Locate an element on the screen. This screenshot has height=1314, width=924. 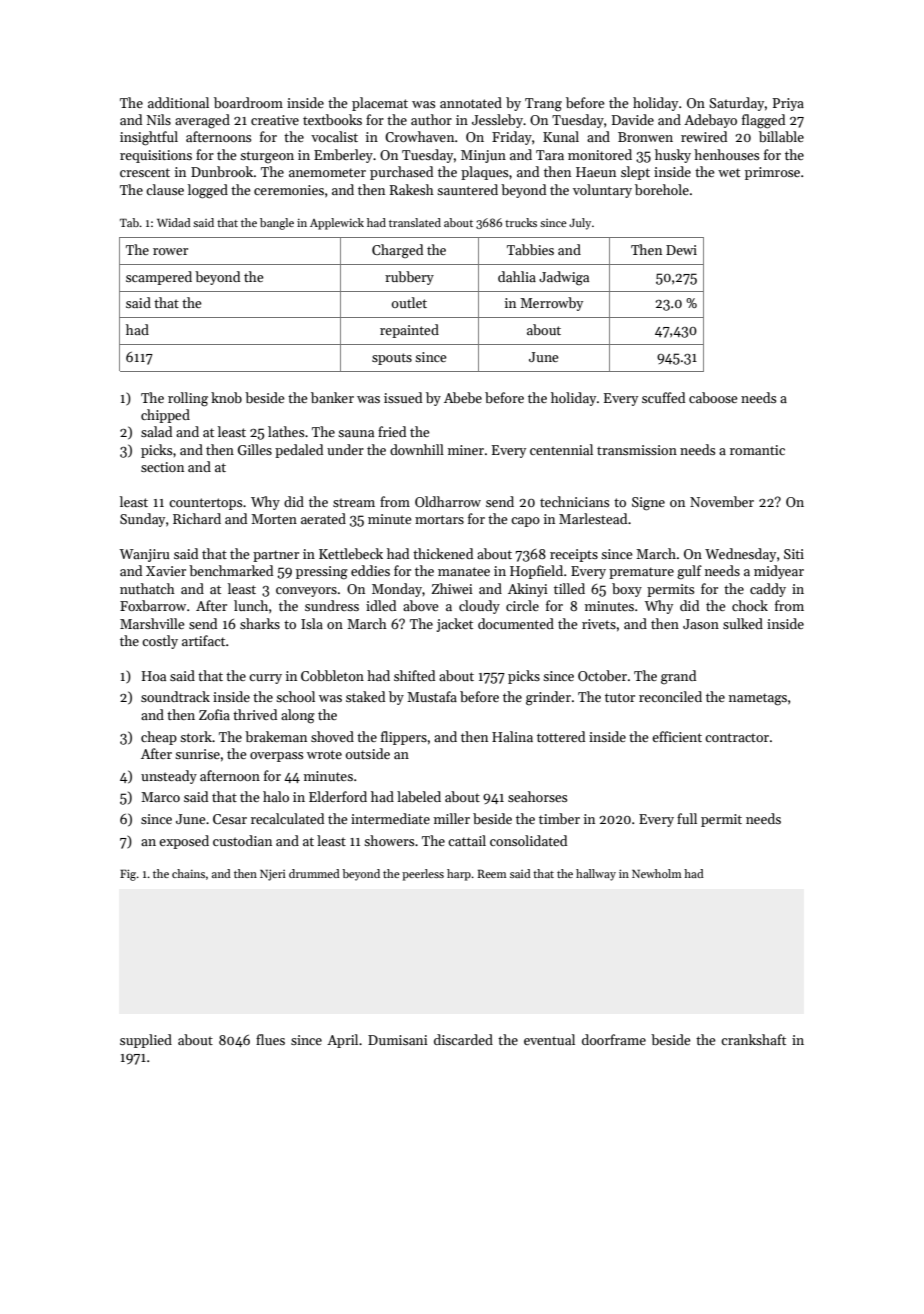
boardroom is located at coordinates (248, 102).
